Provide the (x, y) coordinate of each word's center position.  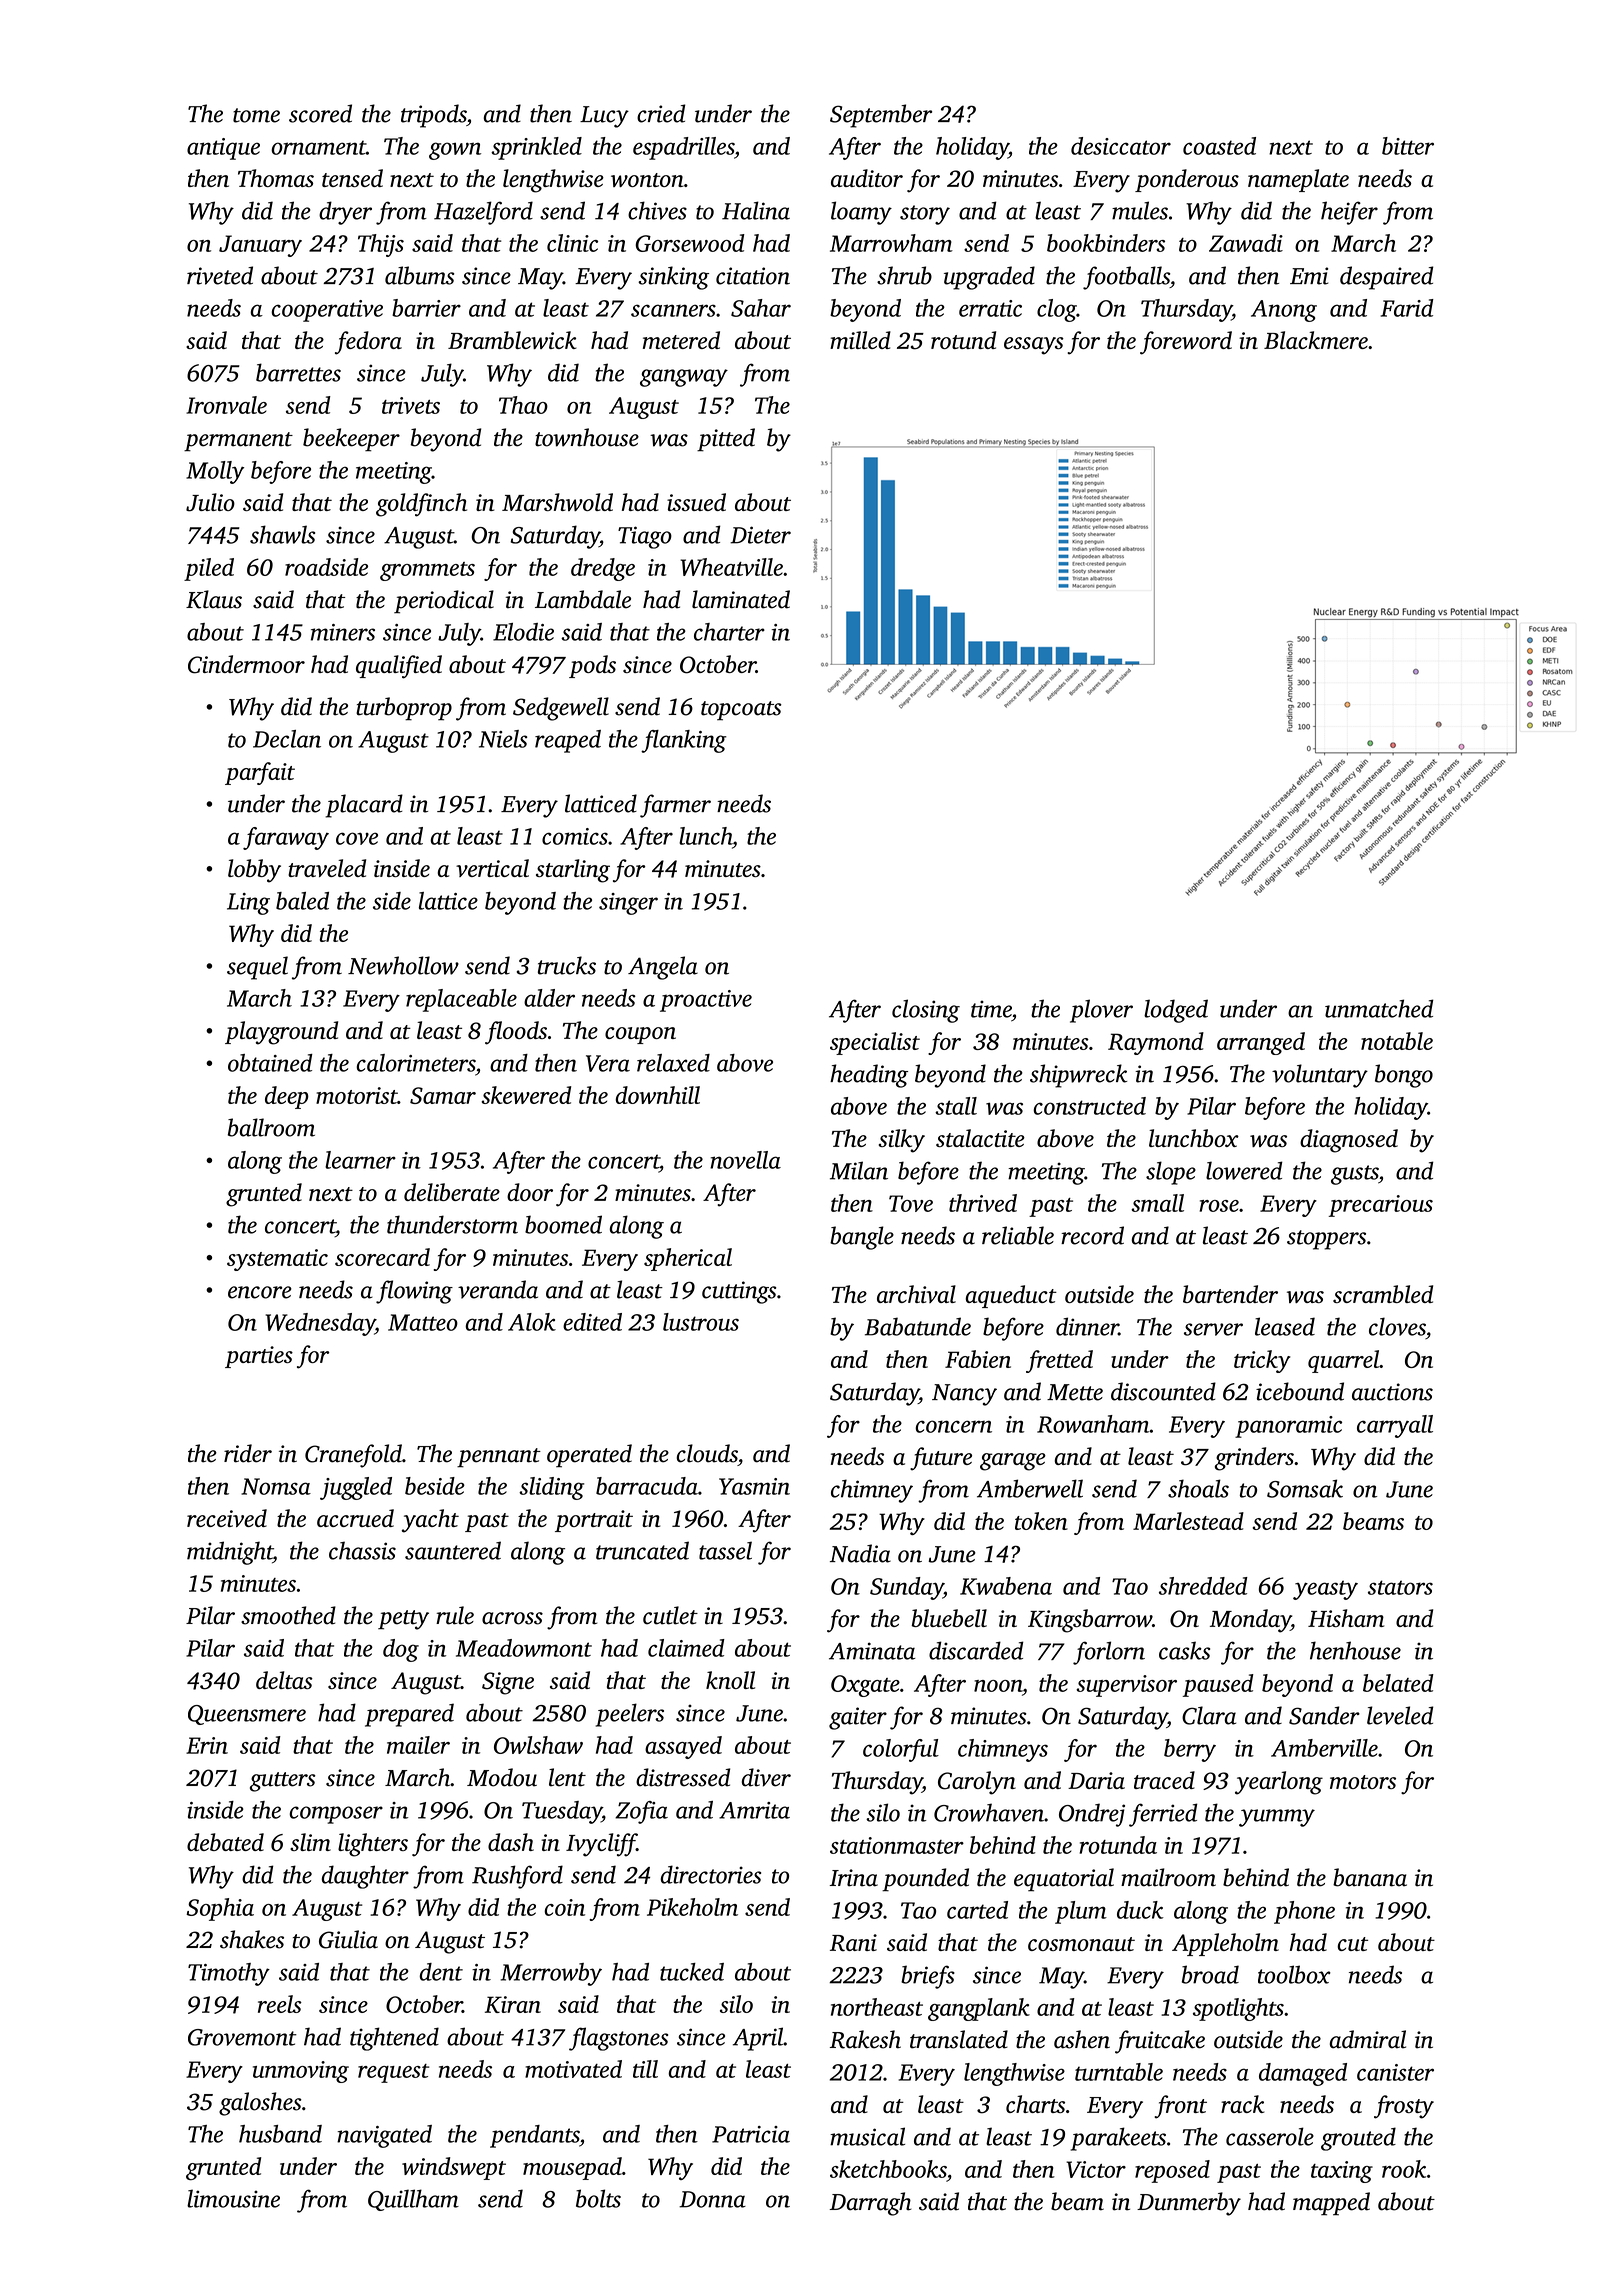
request (393, 2073)
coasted (1219, 146)
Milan (859, 1170)
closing (926, 1011)
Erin (207, 1745)
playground (281, 1033)
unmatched (1379, 1008)
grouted (1358, 2139)
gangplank (979, 2009)
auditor (867, 178)
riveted (220, 275)
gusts (1354, 1175)
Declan (287, 739)
